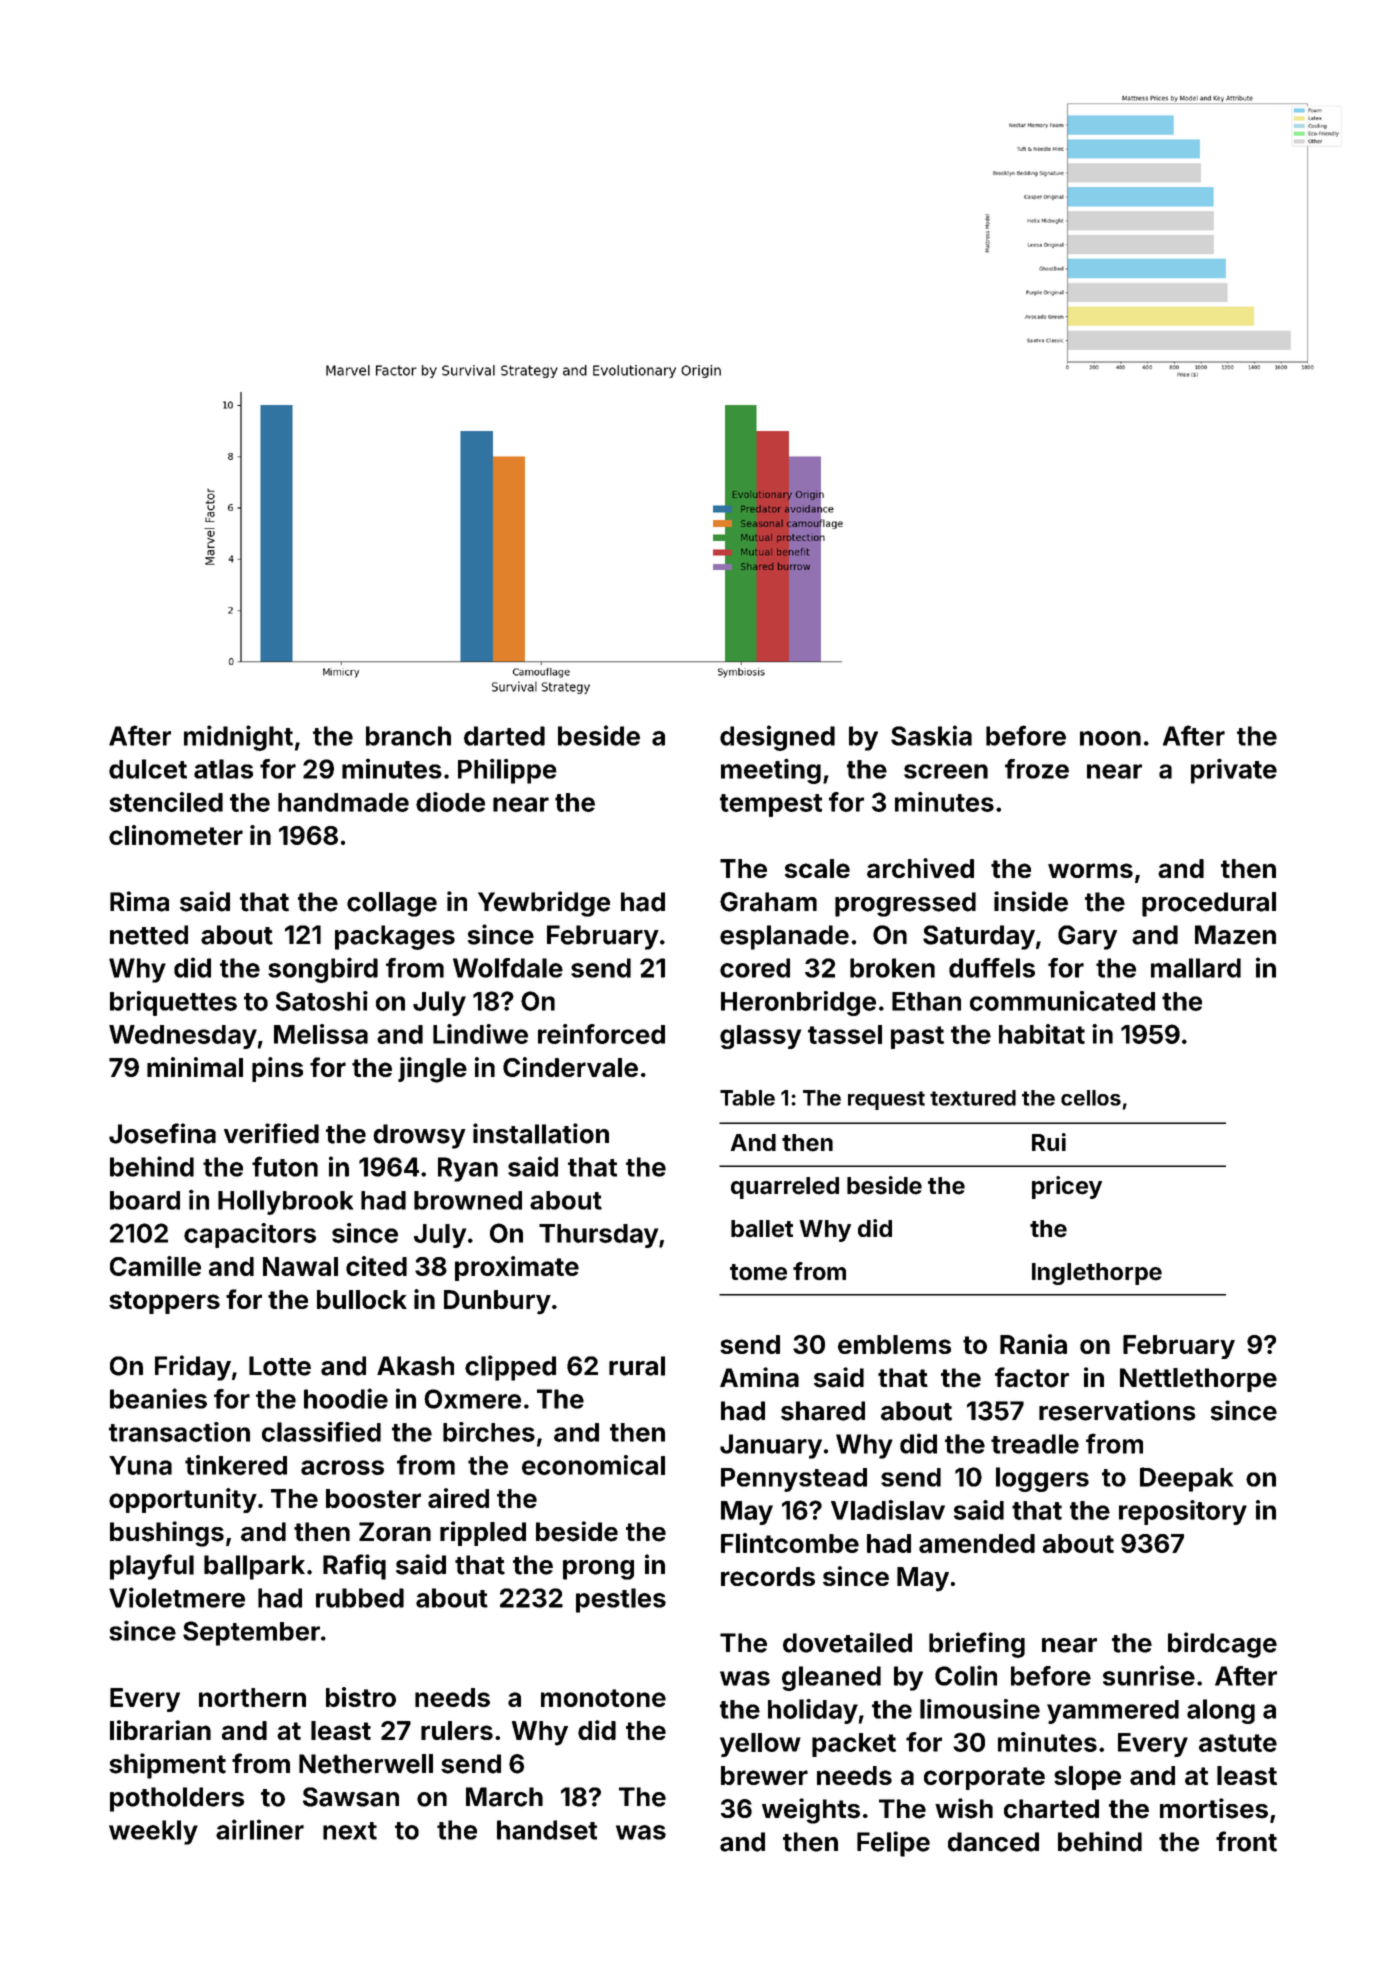 The width and height of the screenshot is (1386, 1969). Describe the element at coordinates (173, 1003) in the screenshot. I see `briquettes` at that location.
